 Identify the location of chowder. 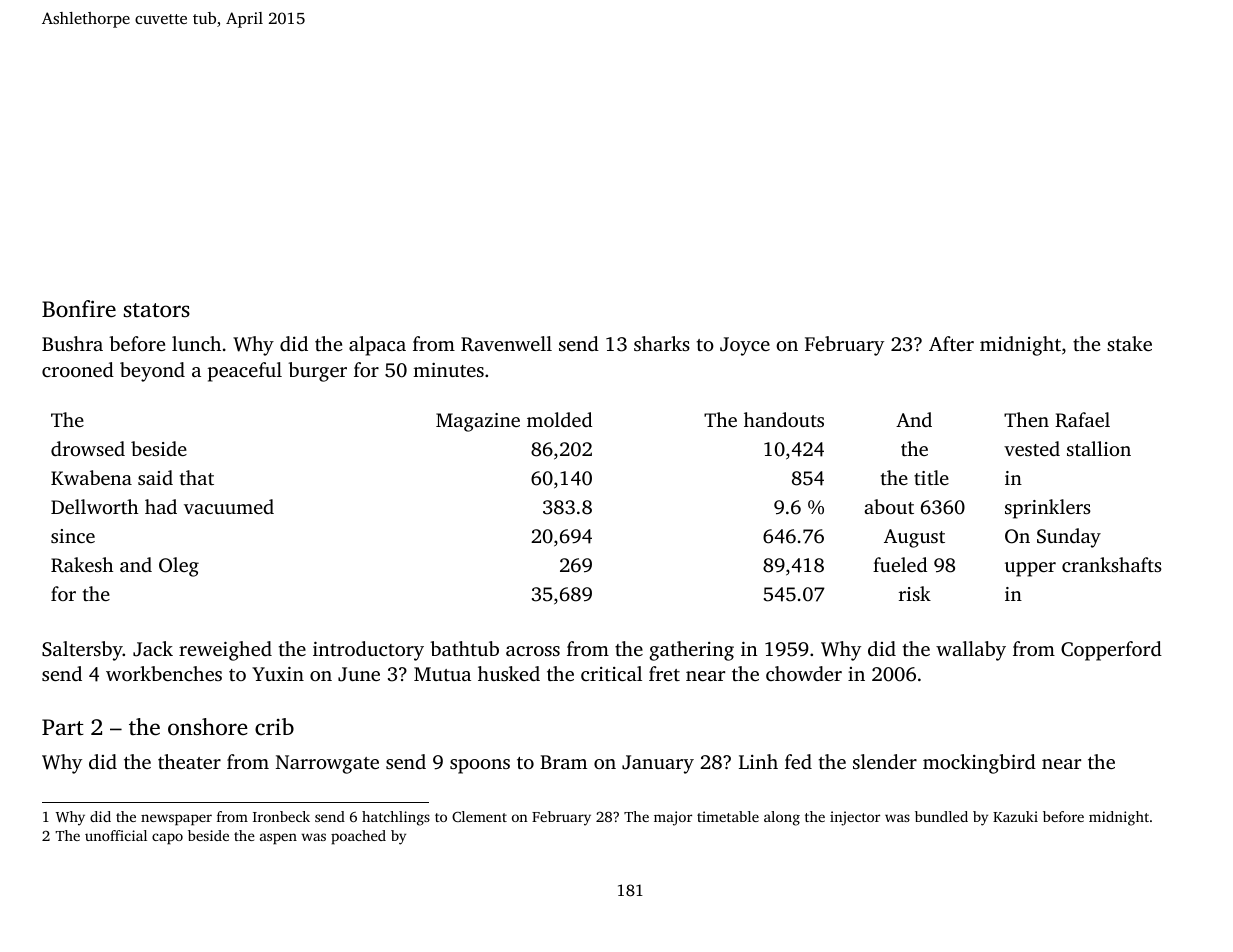
(804, 673).
